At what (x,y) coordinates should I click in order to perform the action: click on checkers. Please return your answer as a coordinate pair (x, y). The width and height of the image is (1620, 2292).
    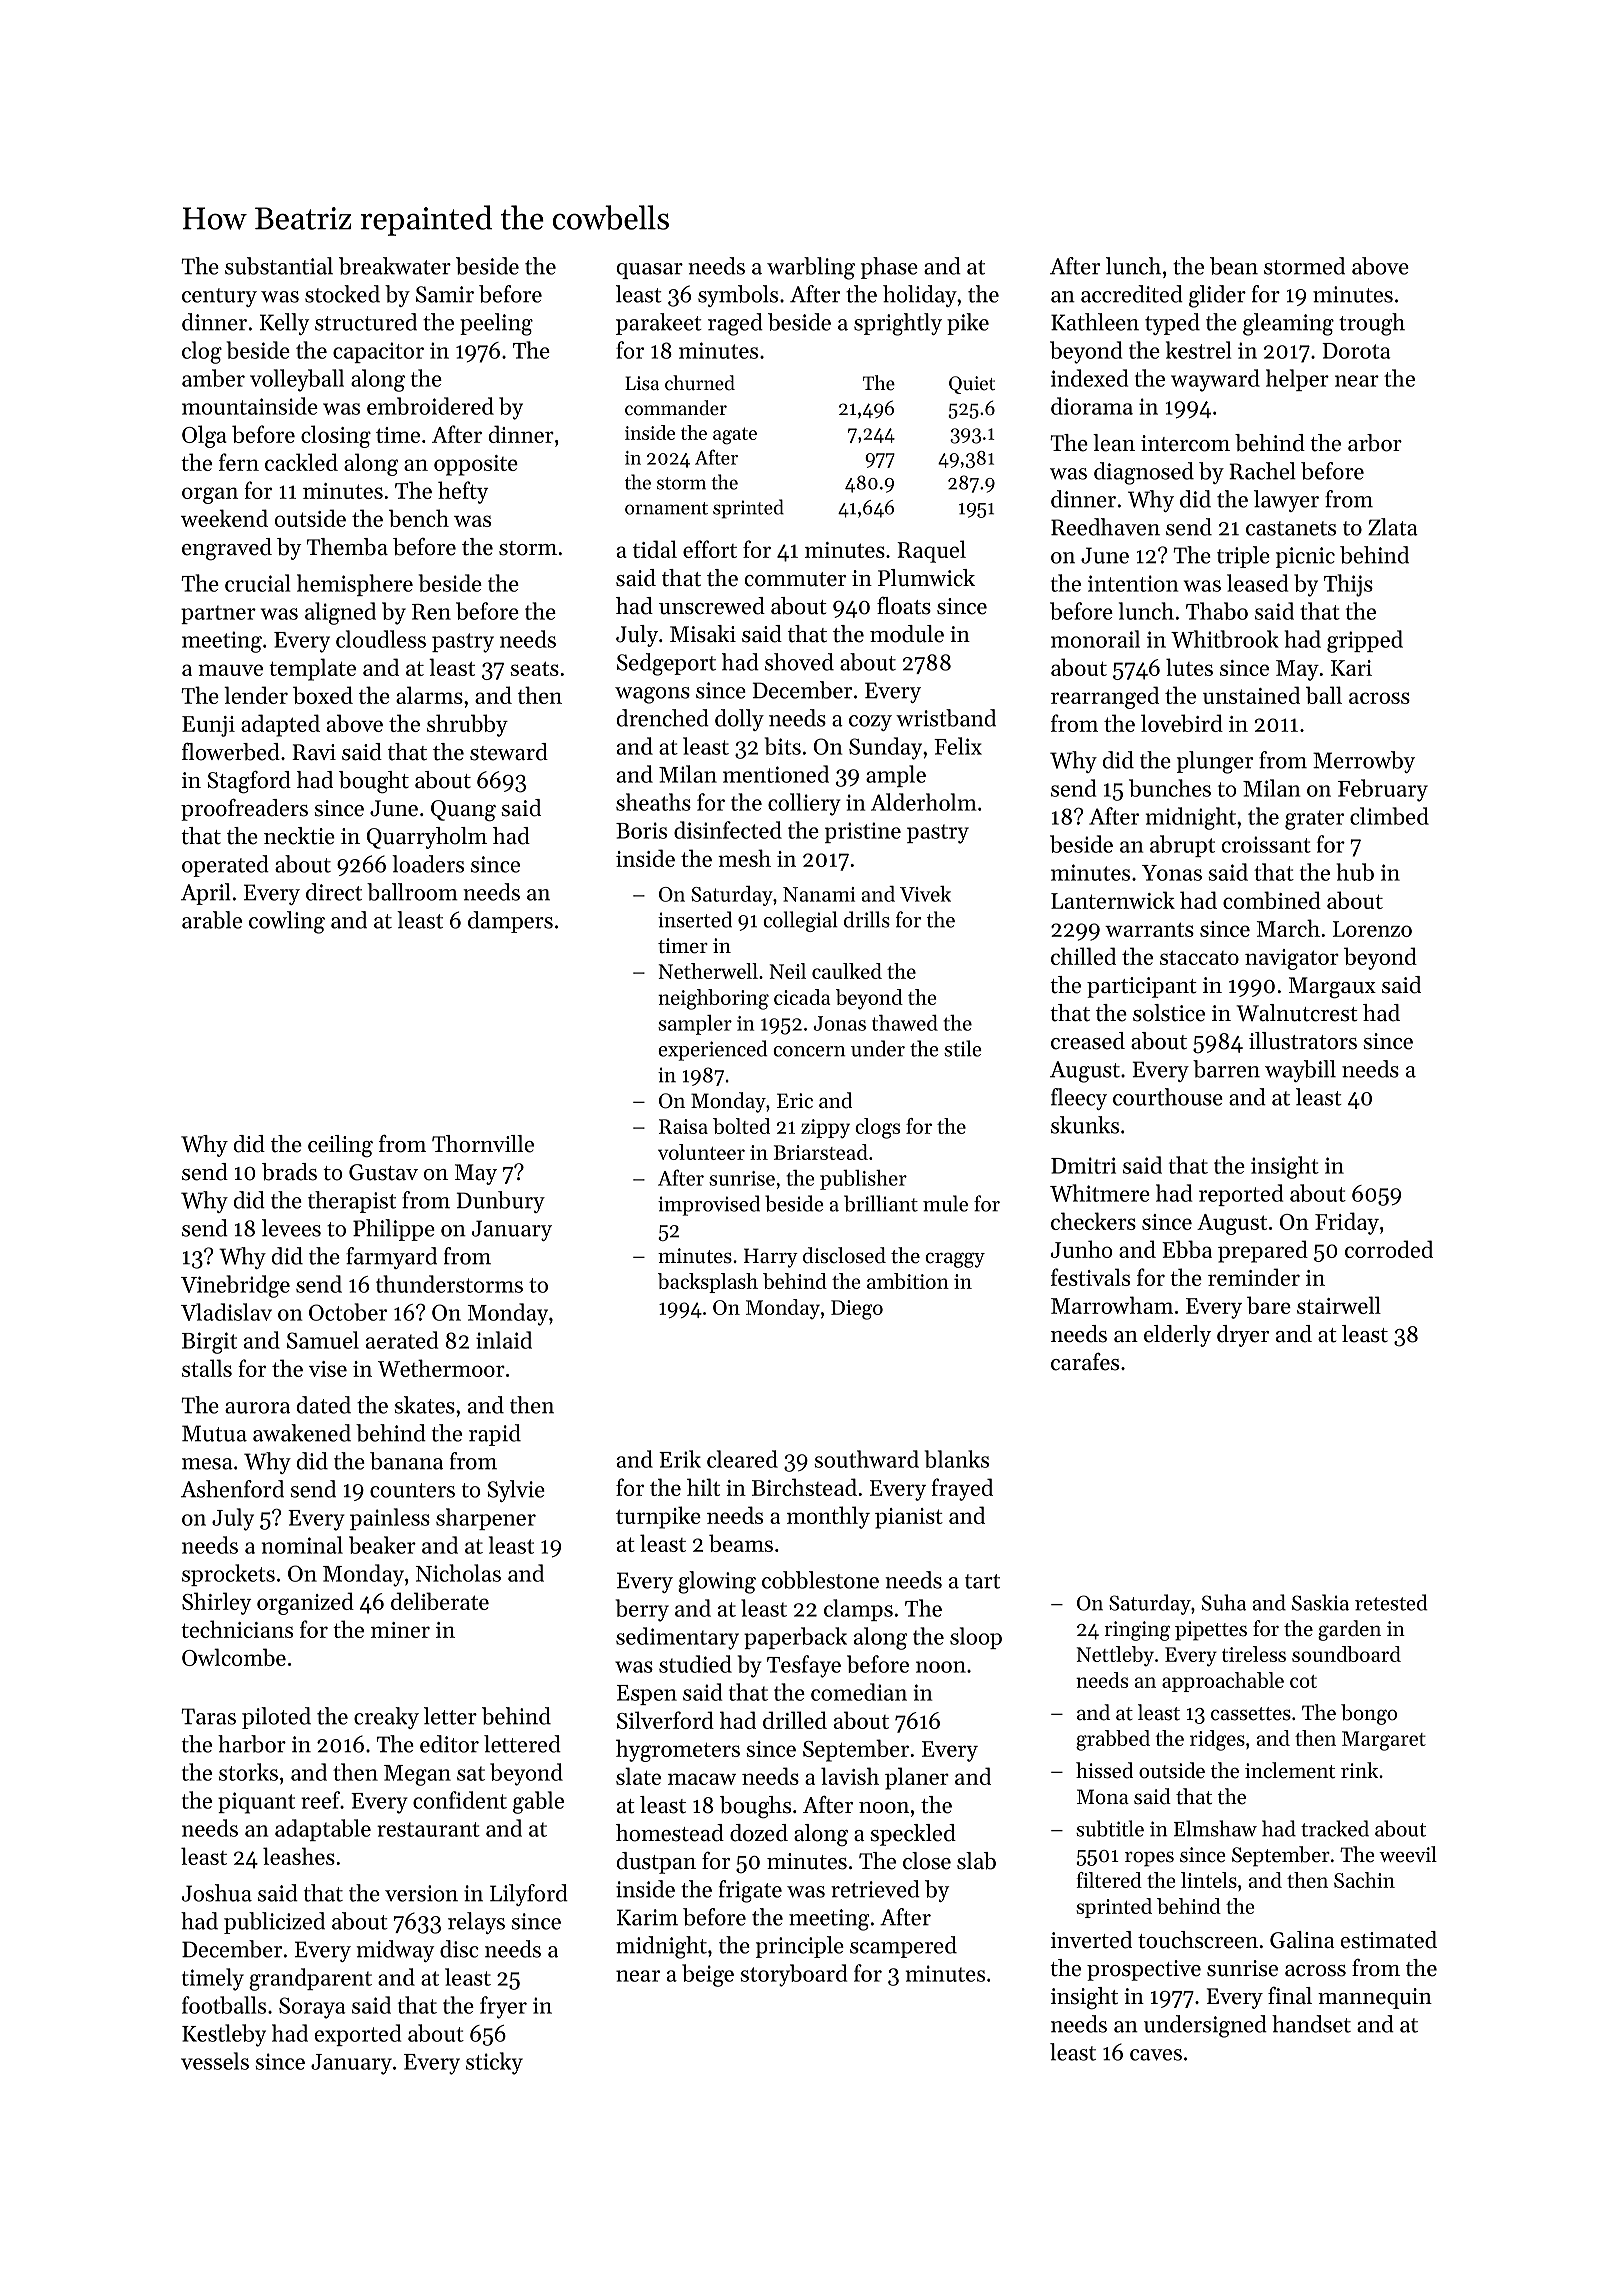
    Looking at the image, I should click on (1093, 1221).
